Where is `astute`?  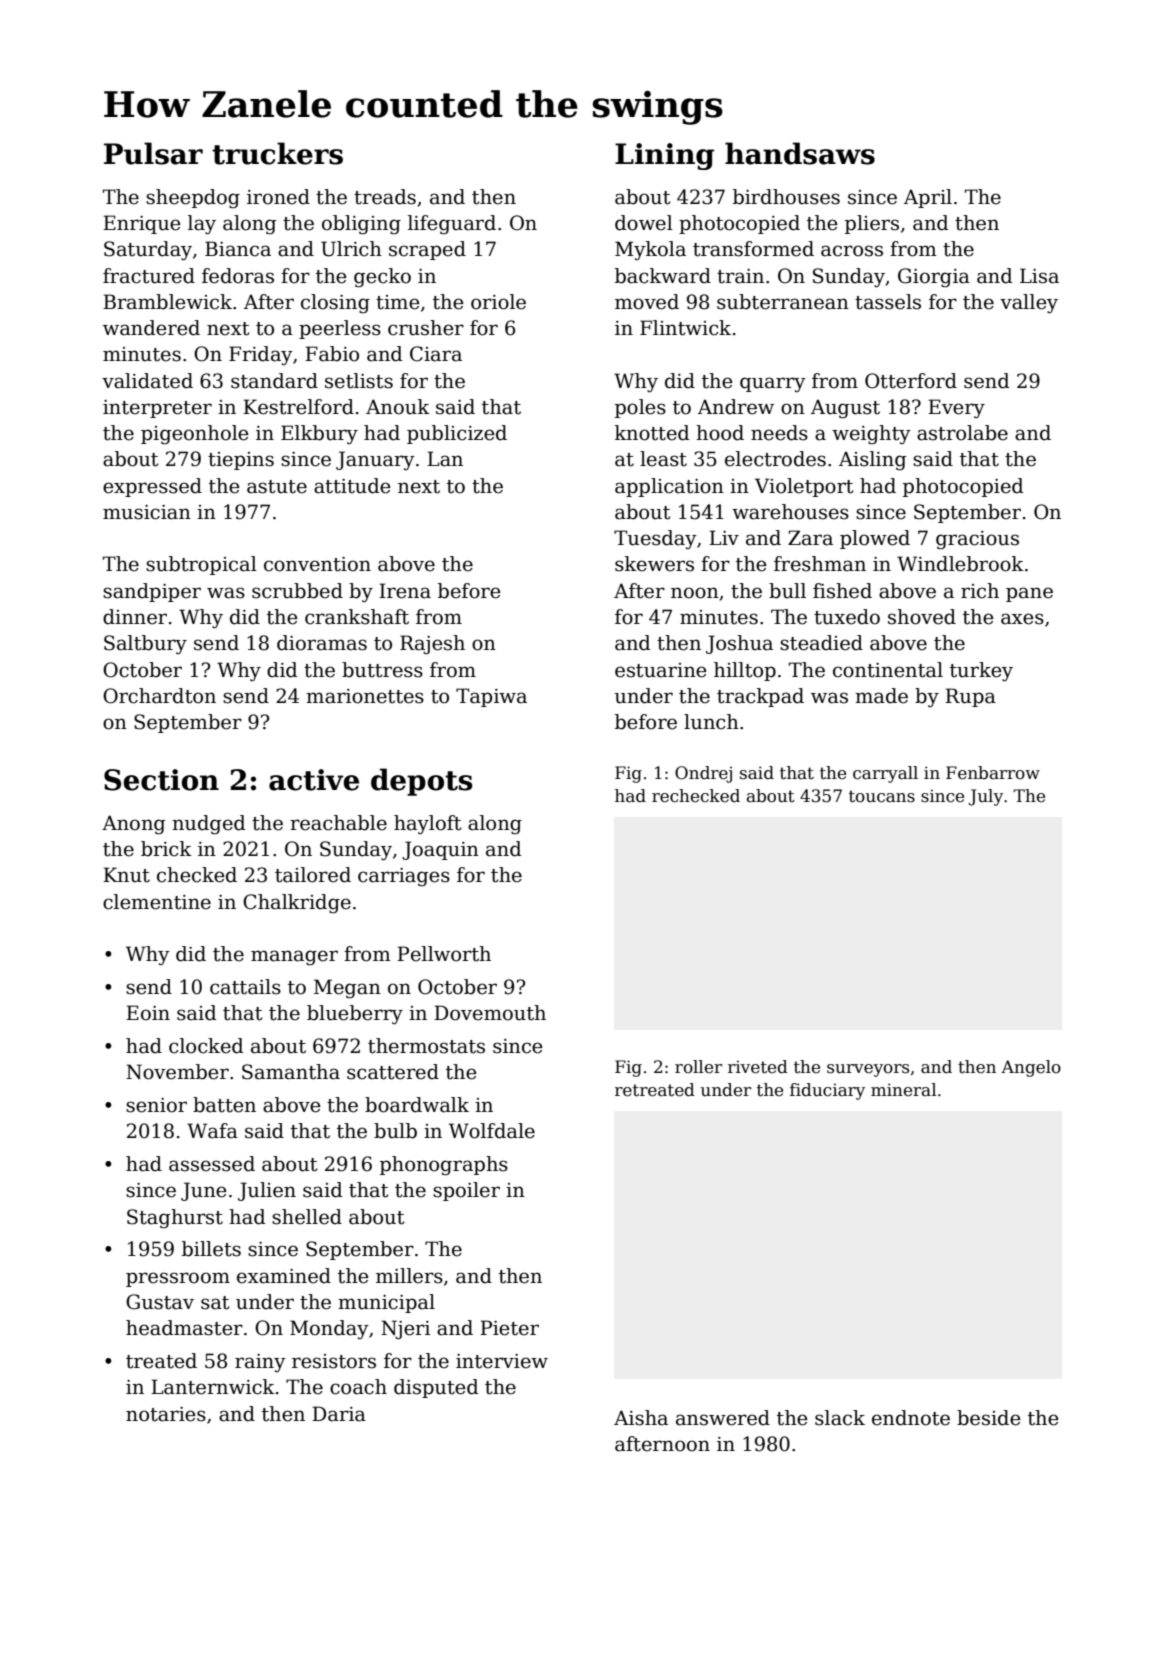 astute is located at coordinates (277, 487).
